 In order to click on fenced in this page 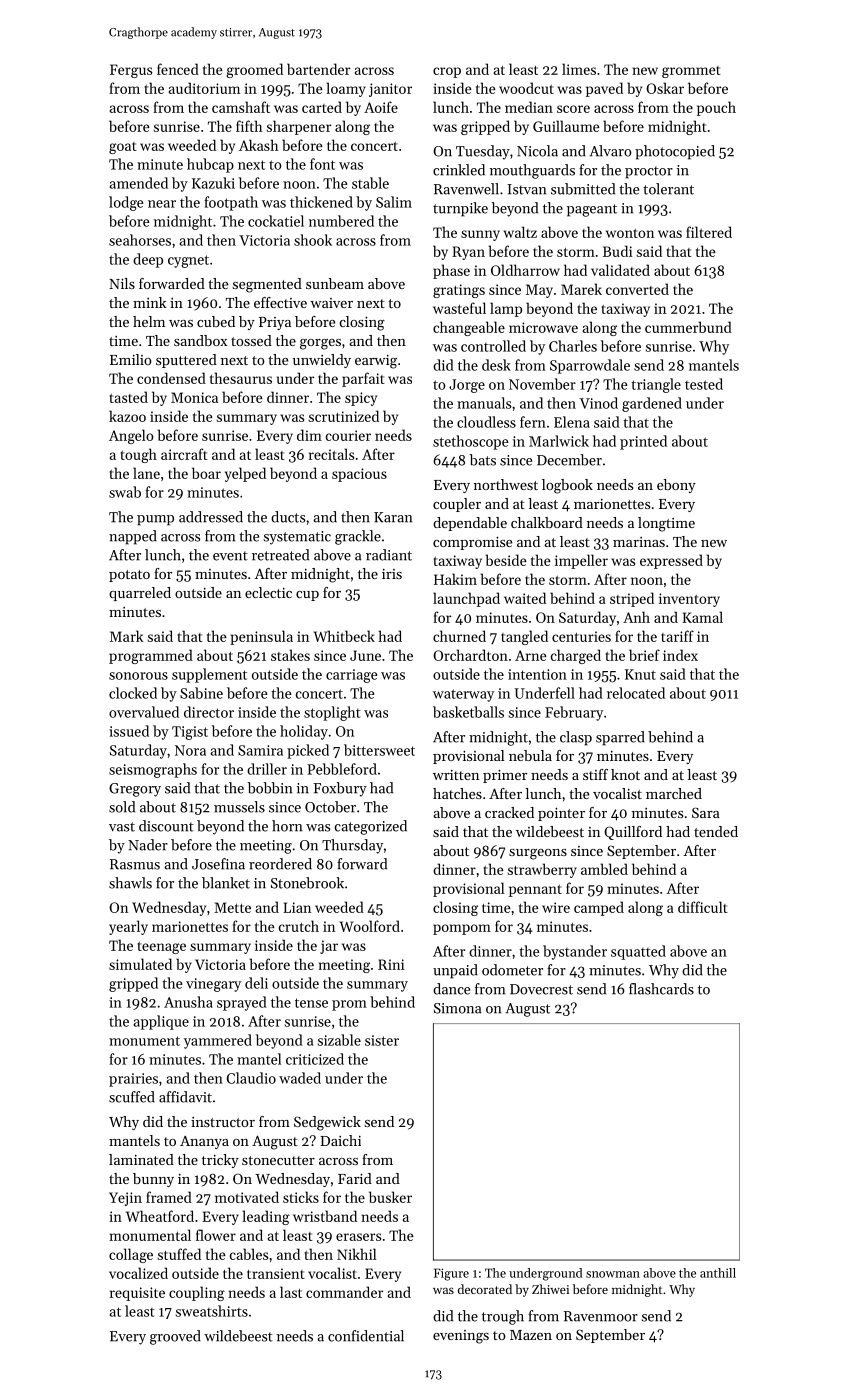, I will do `click(178, 69)`.
